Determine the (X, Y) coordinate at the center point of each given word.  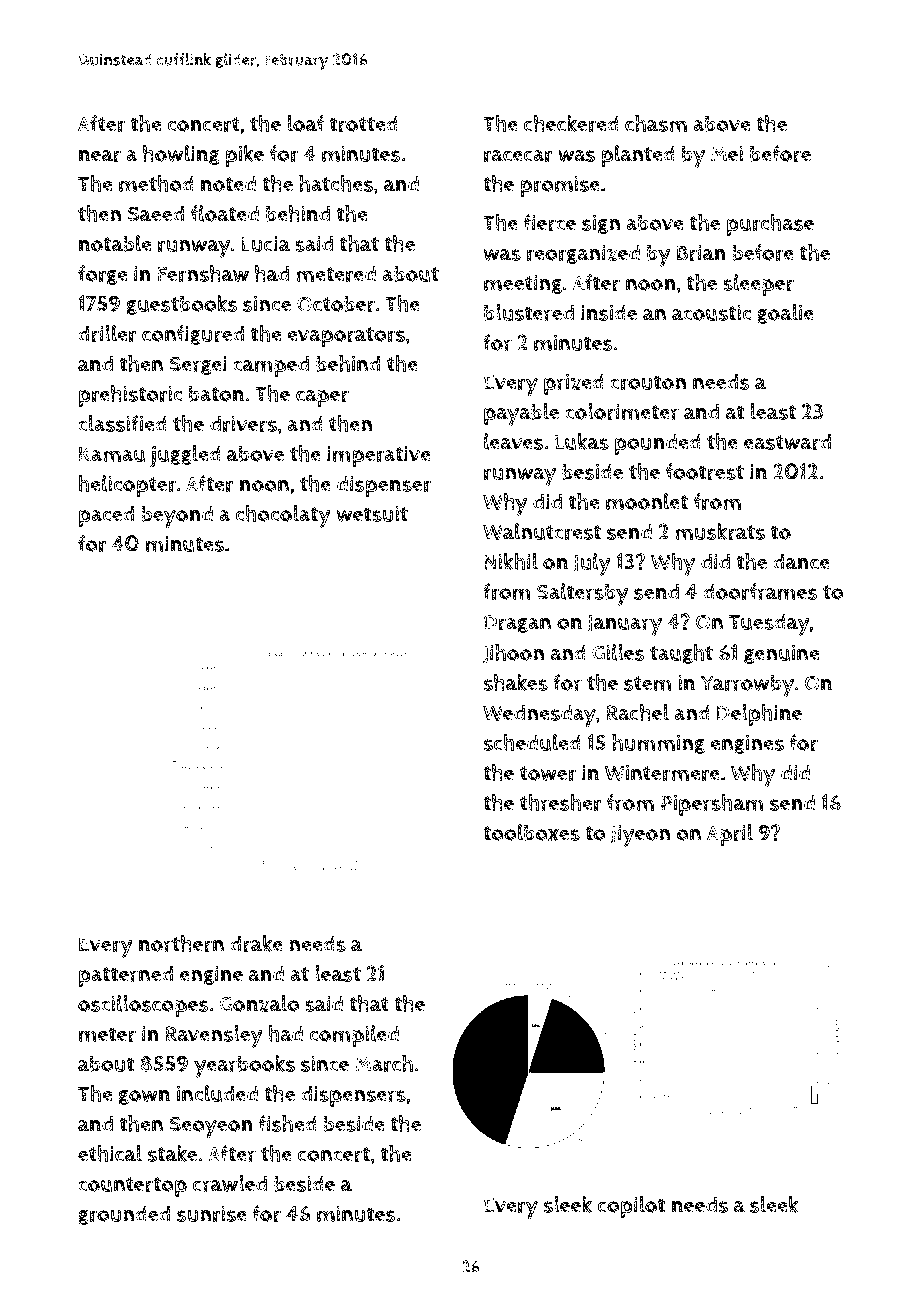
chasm (656, 123)
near (100, 156)
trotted (364, 123)
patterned (126, 976)
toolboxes (531, 832)
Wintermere (662, 773)
